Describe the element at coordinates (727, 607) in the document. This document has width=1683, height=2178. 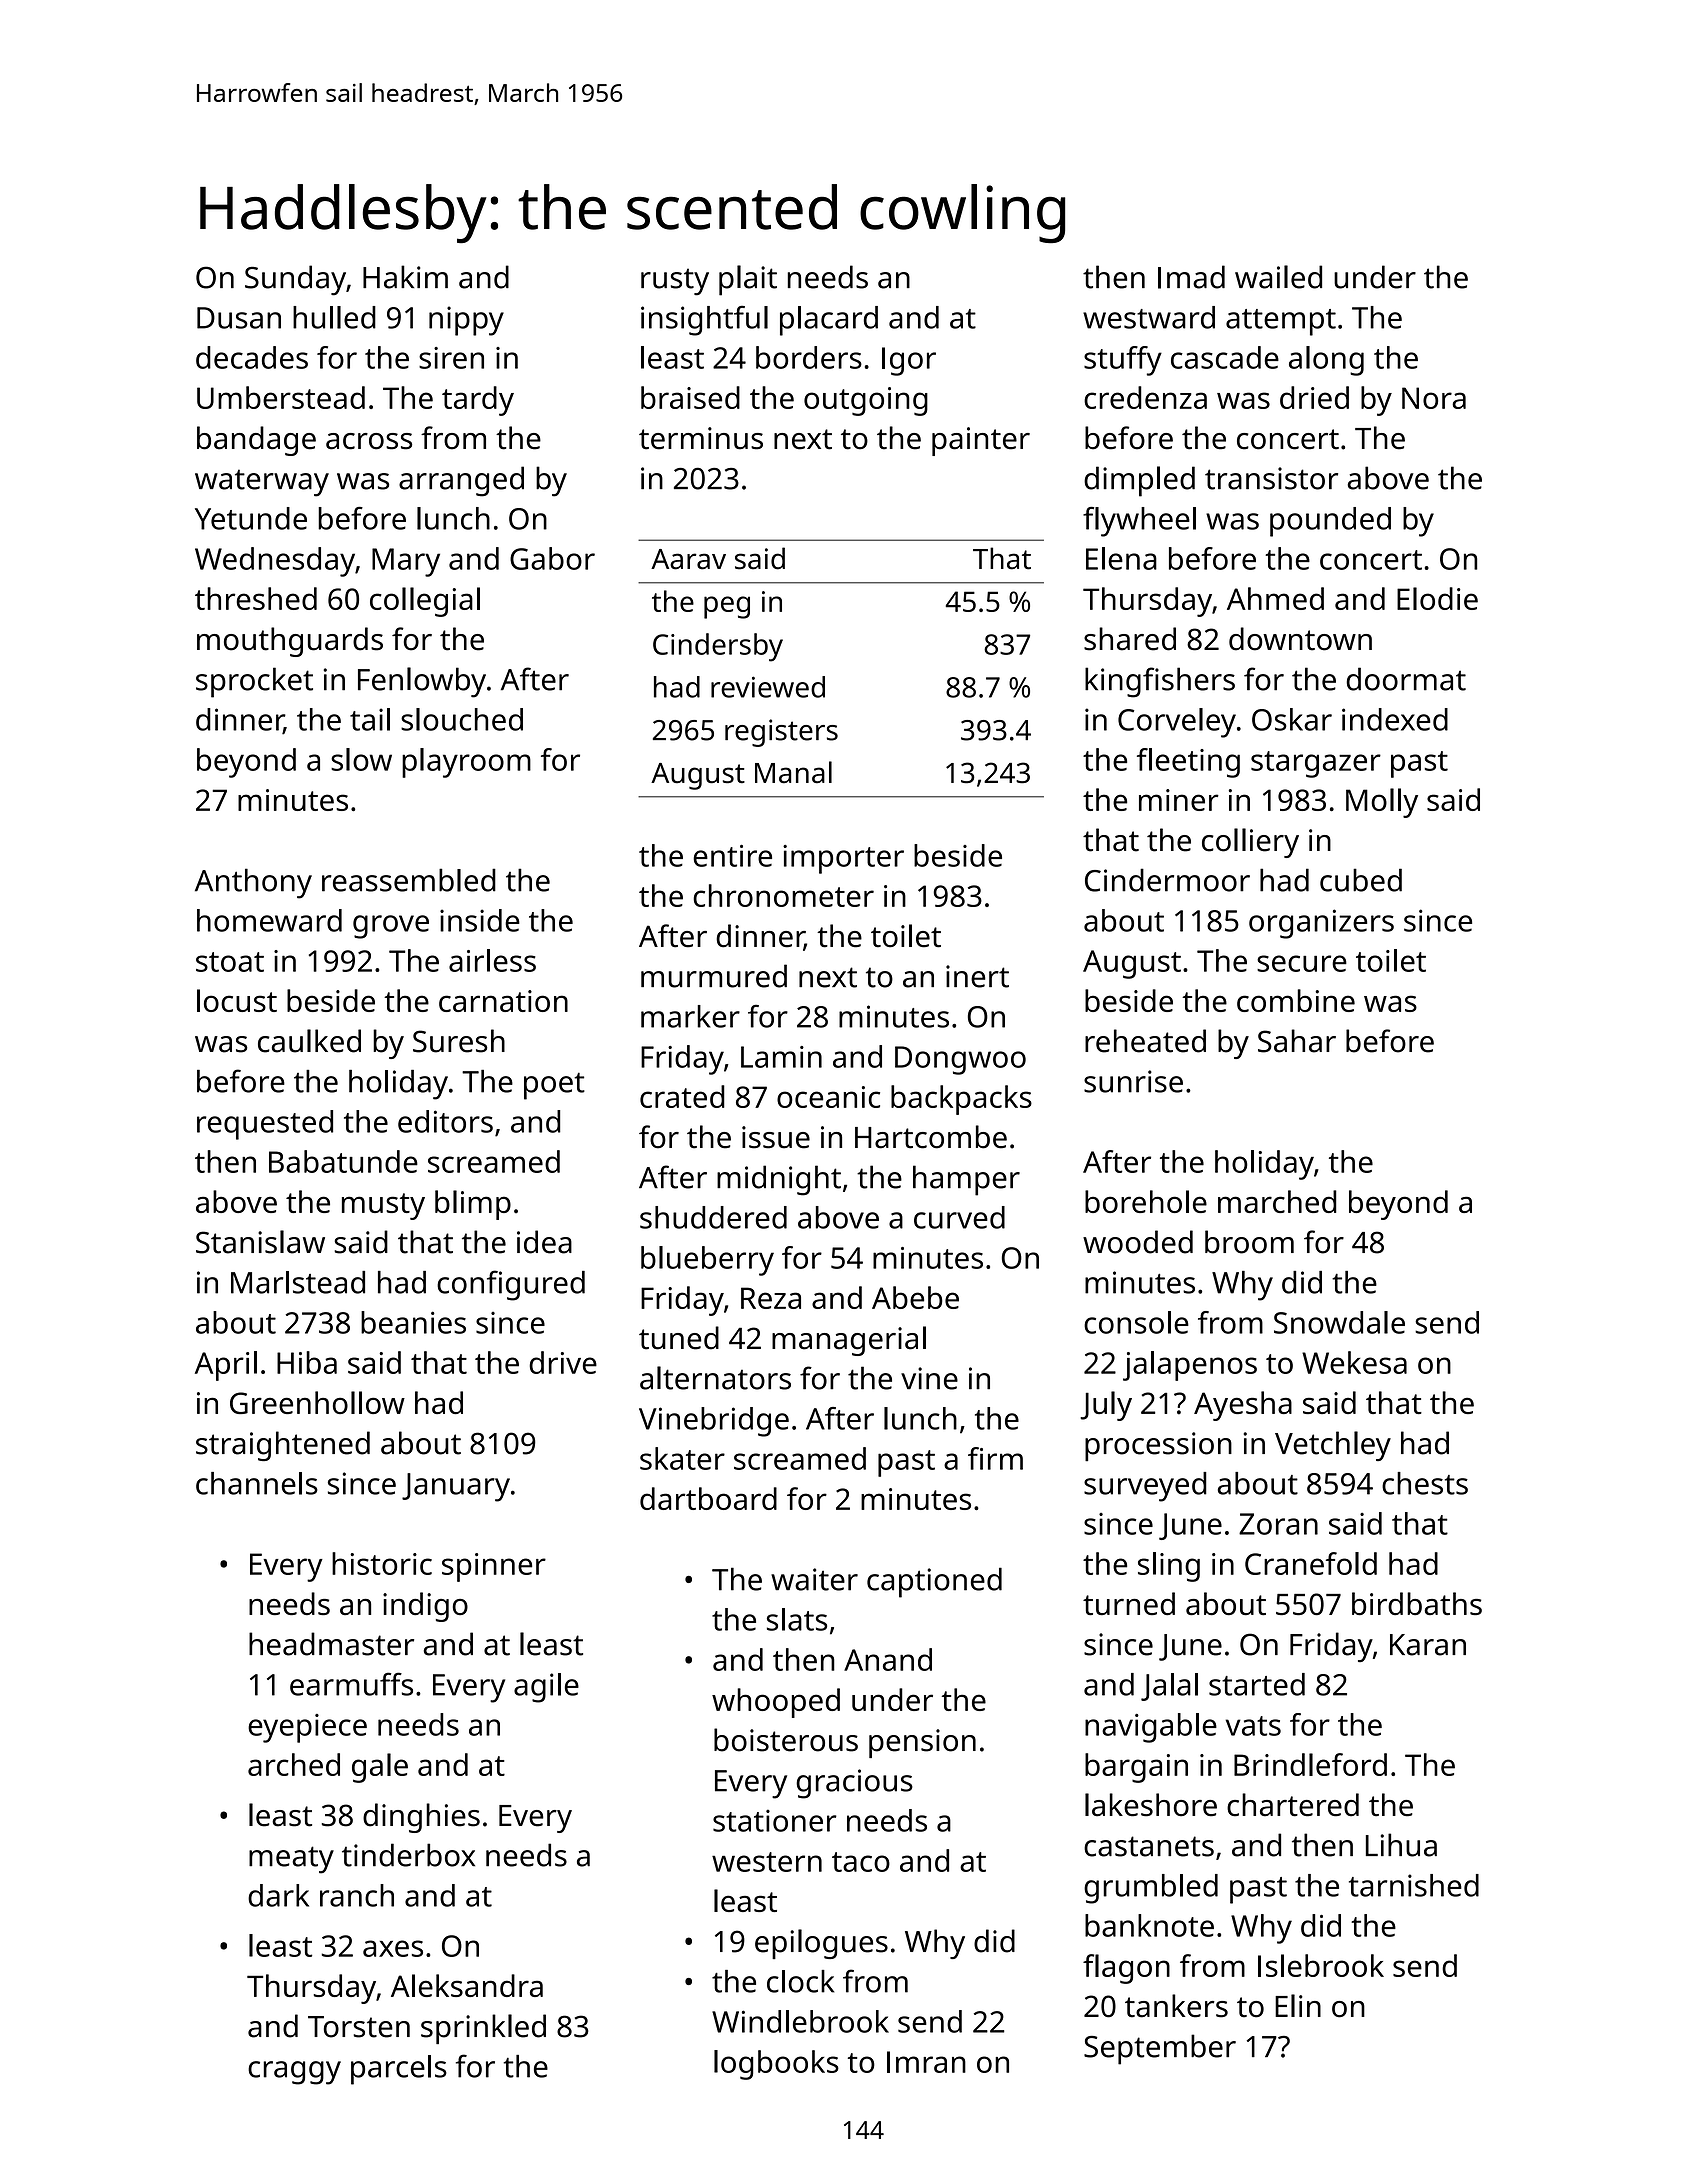
I see `peg` at that location.
